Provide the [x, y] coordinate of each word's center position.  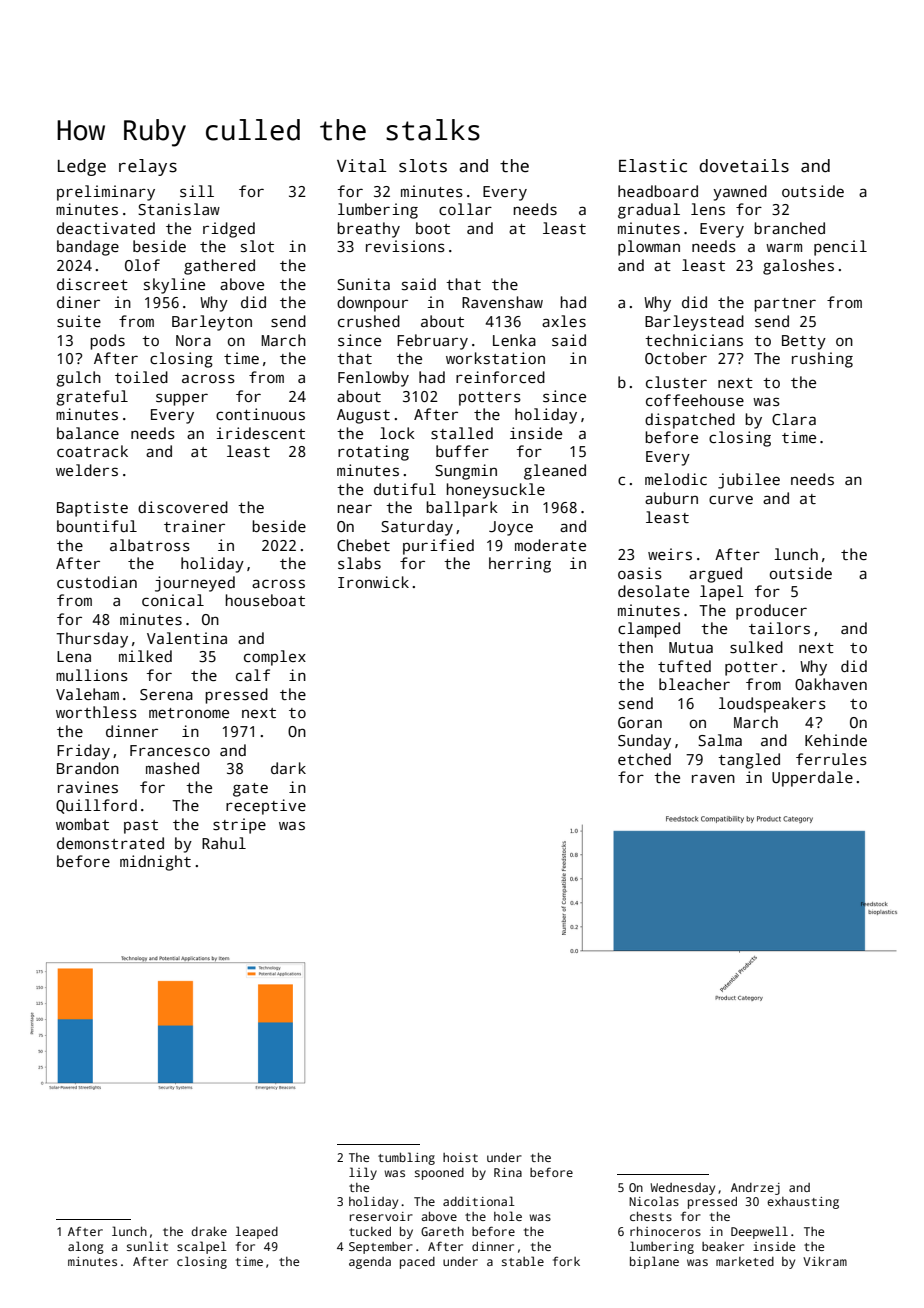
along [86, 1247]
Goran [640, 722]
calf [253, 675]
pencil [840, 248]
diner [78, 302]
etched [644, 759]
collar [465, 209]
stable [523, 1261]
